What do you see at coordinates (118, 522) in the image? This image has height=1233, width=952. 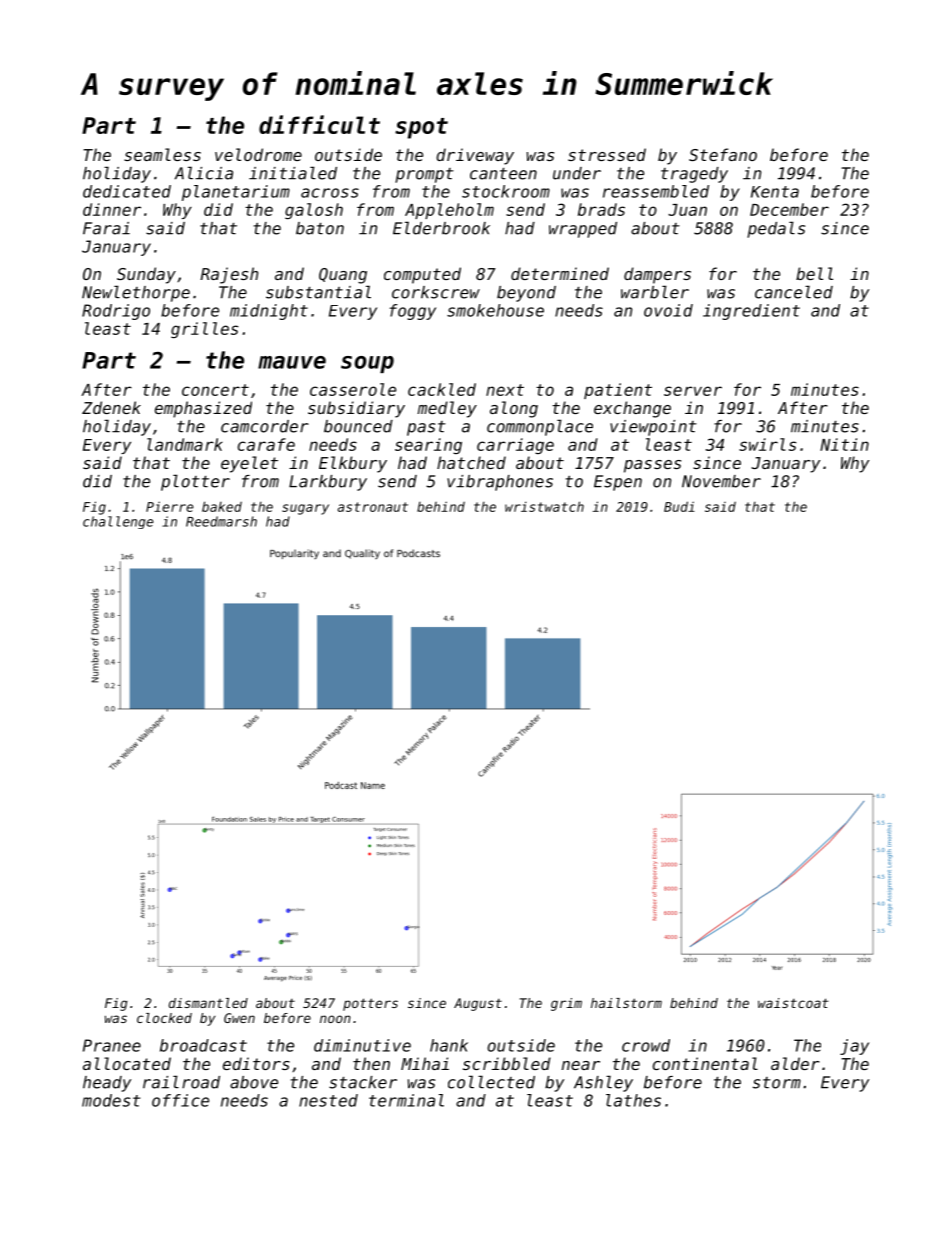 I see `challenge` at bounding box center [118, 522].
